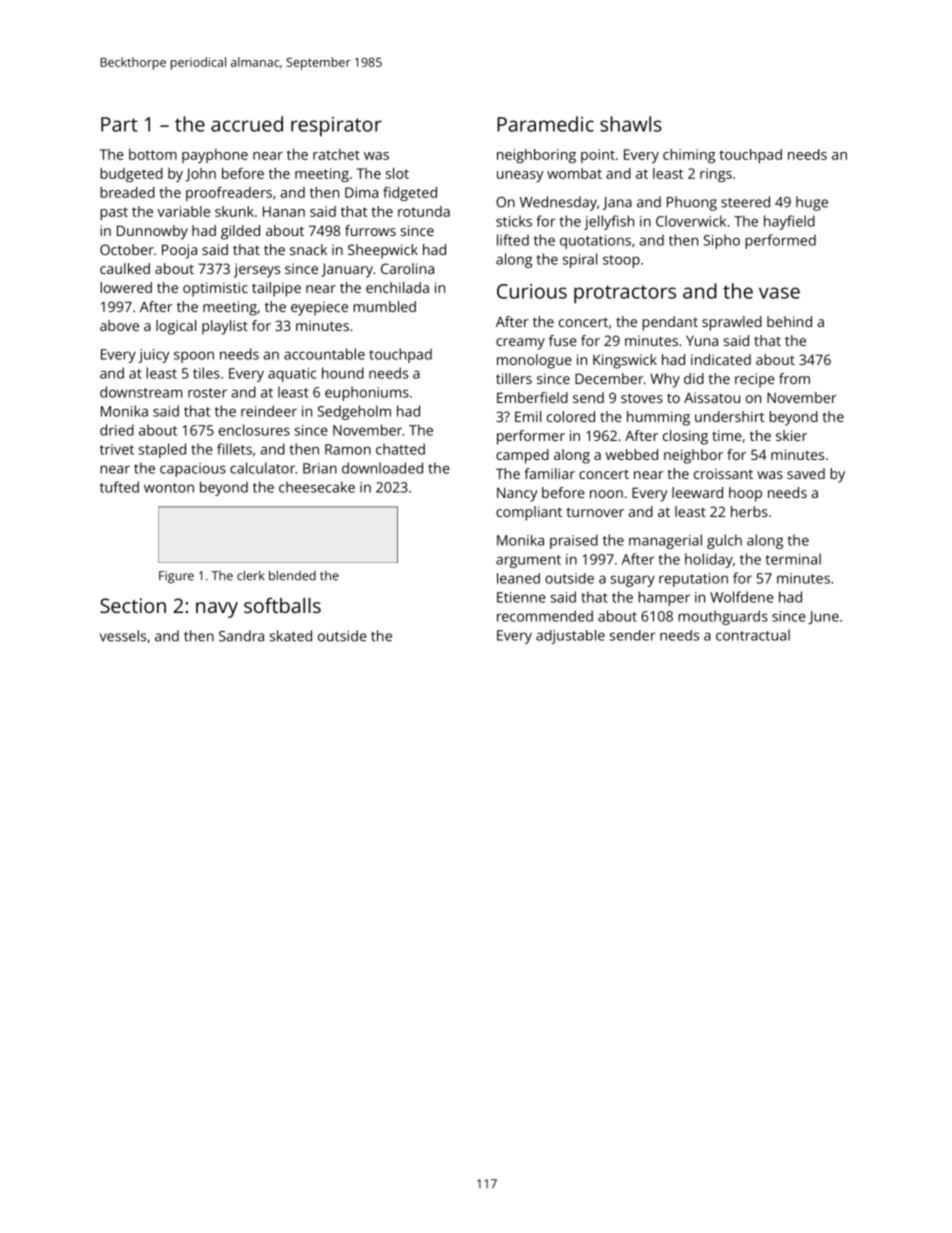  I want to click on shawls, so click(631, 124).
